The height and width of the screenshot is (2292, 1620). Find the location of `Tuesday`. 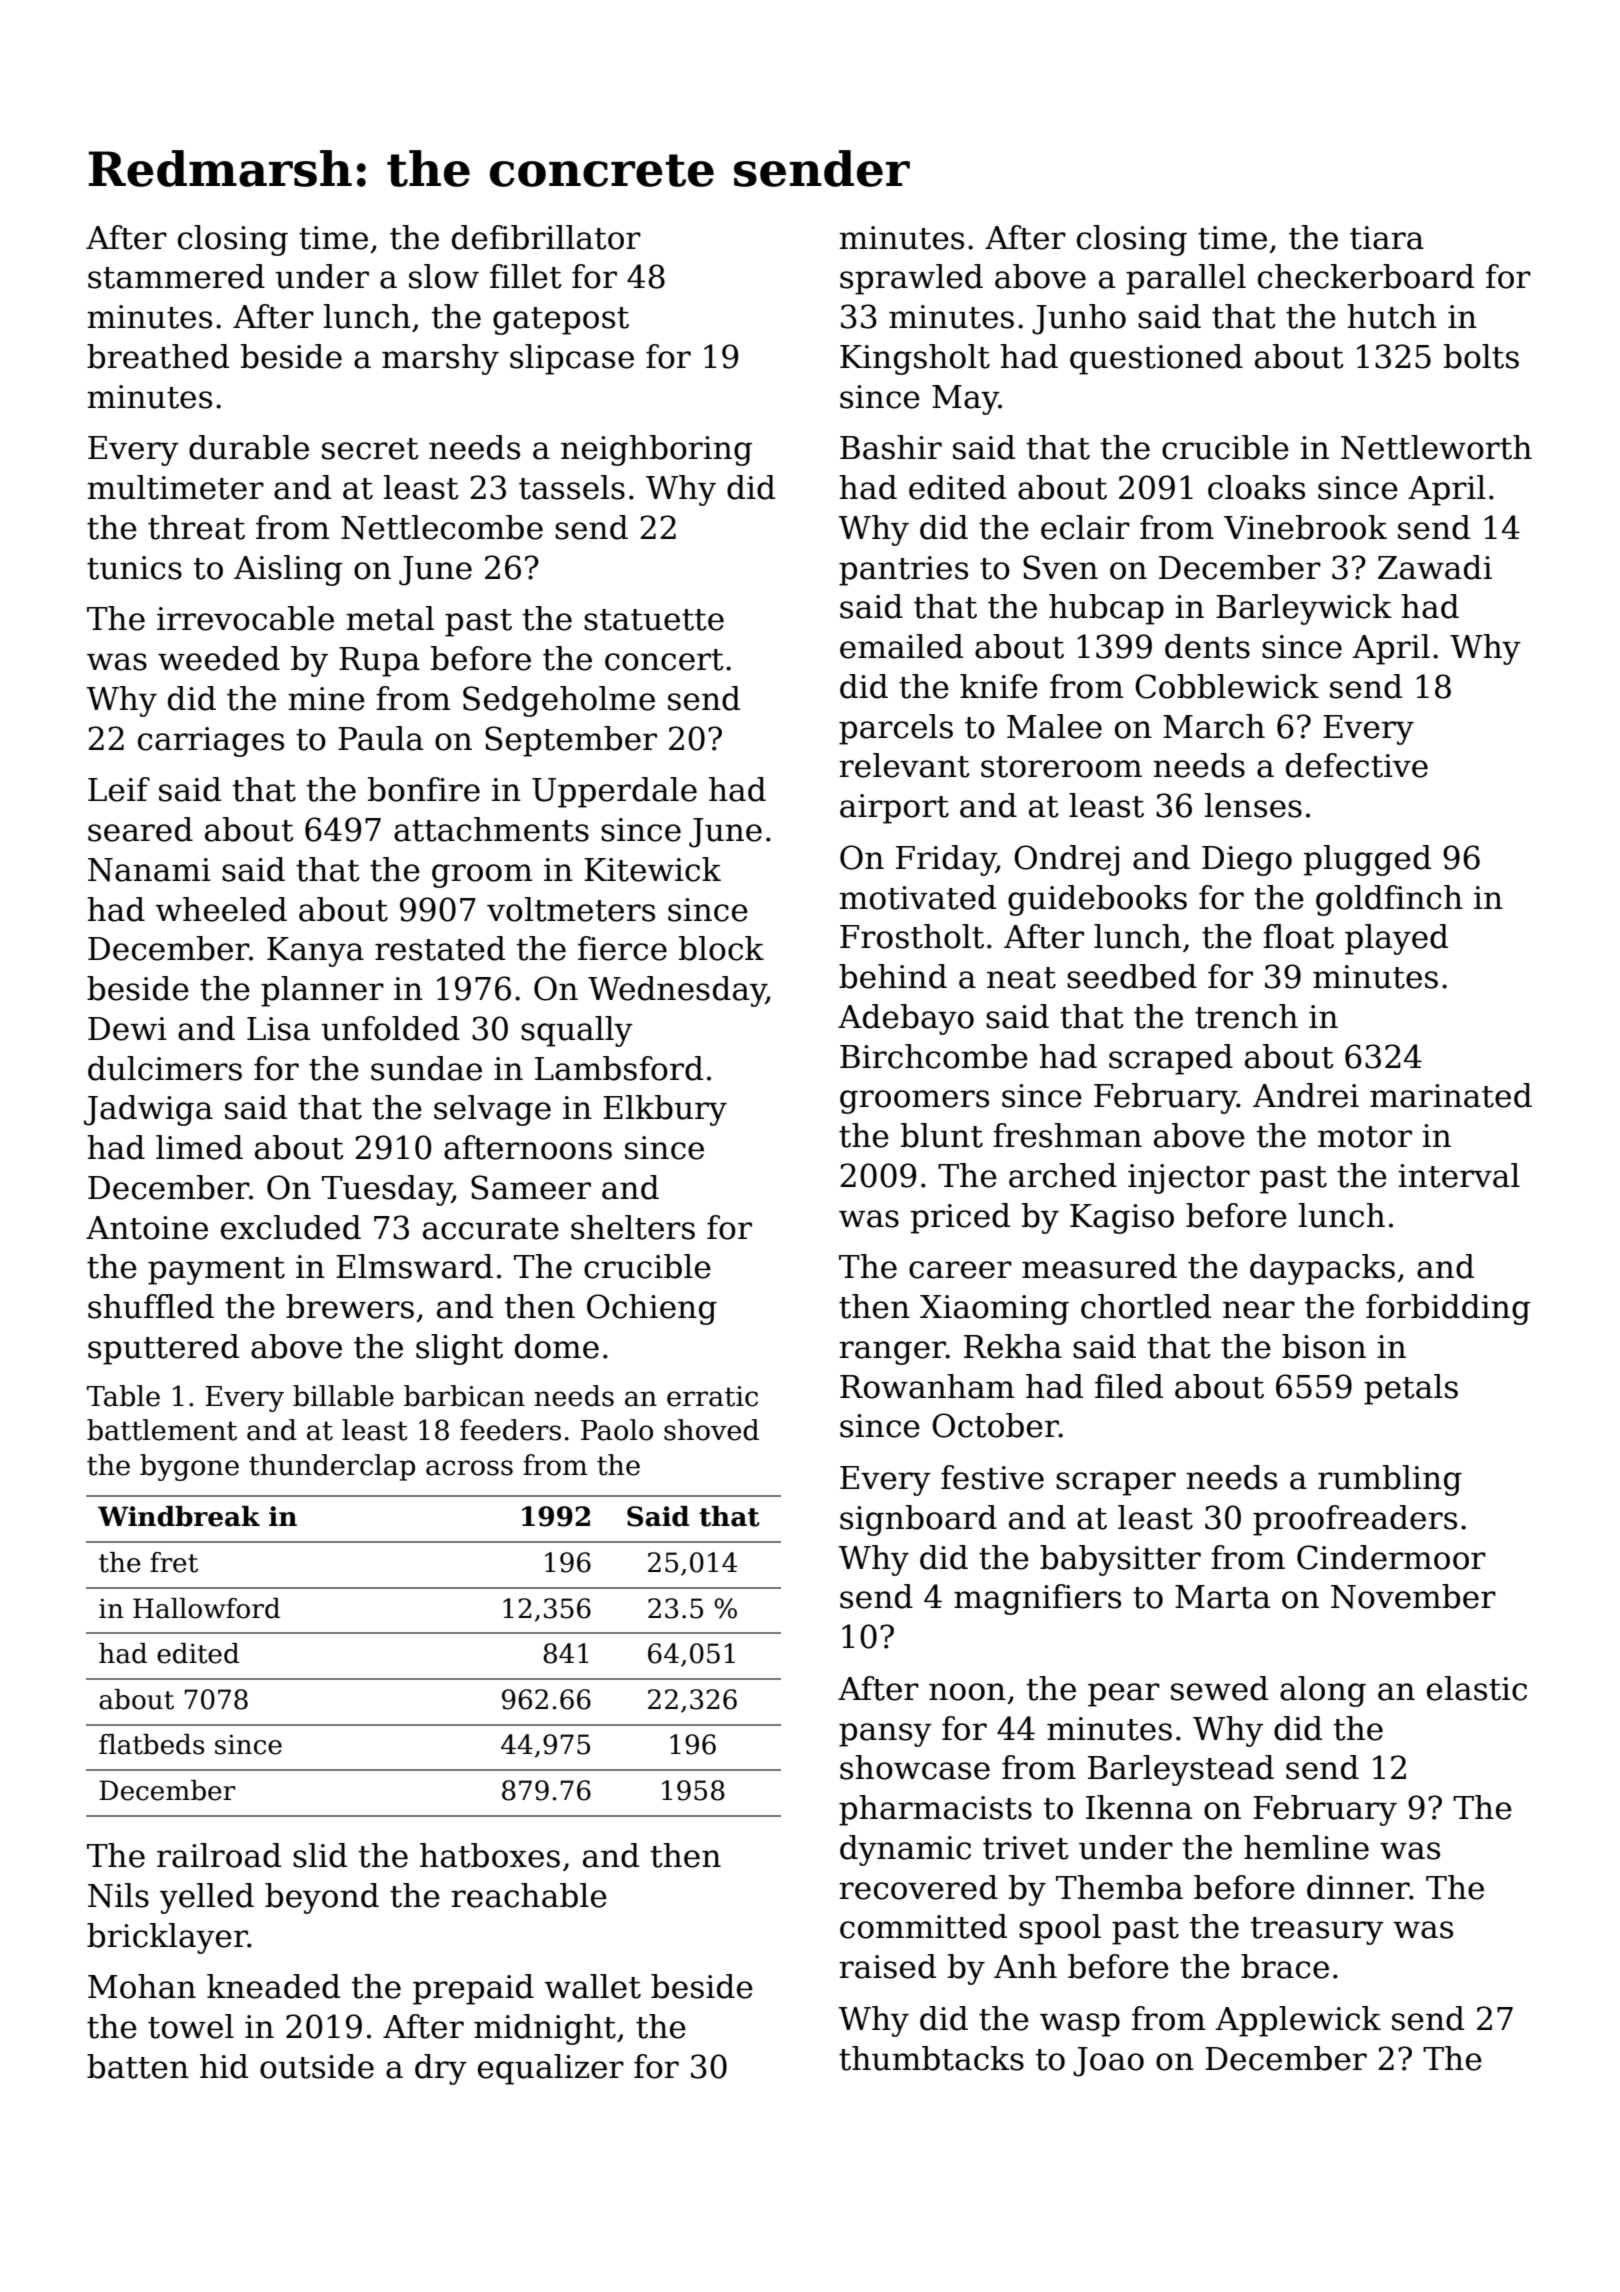

Tuesday is located at coordinates (387, 1190).
